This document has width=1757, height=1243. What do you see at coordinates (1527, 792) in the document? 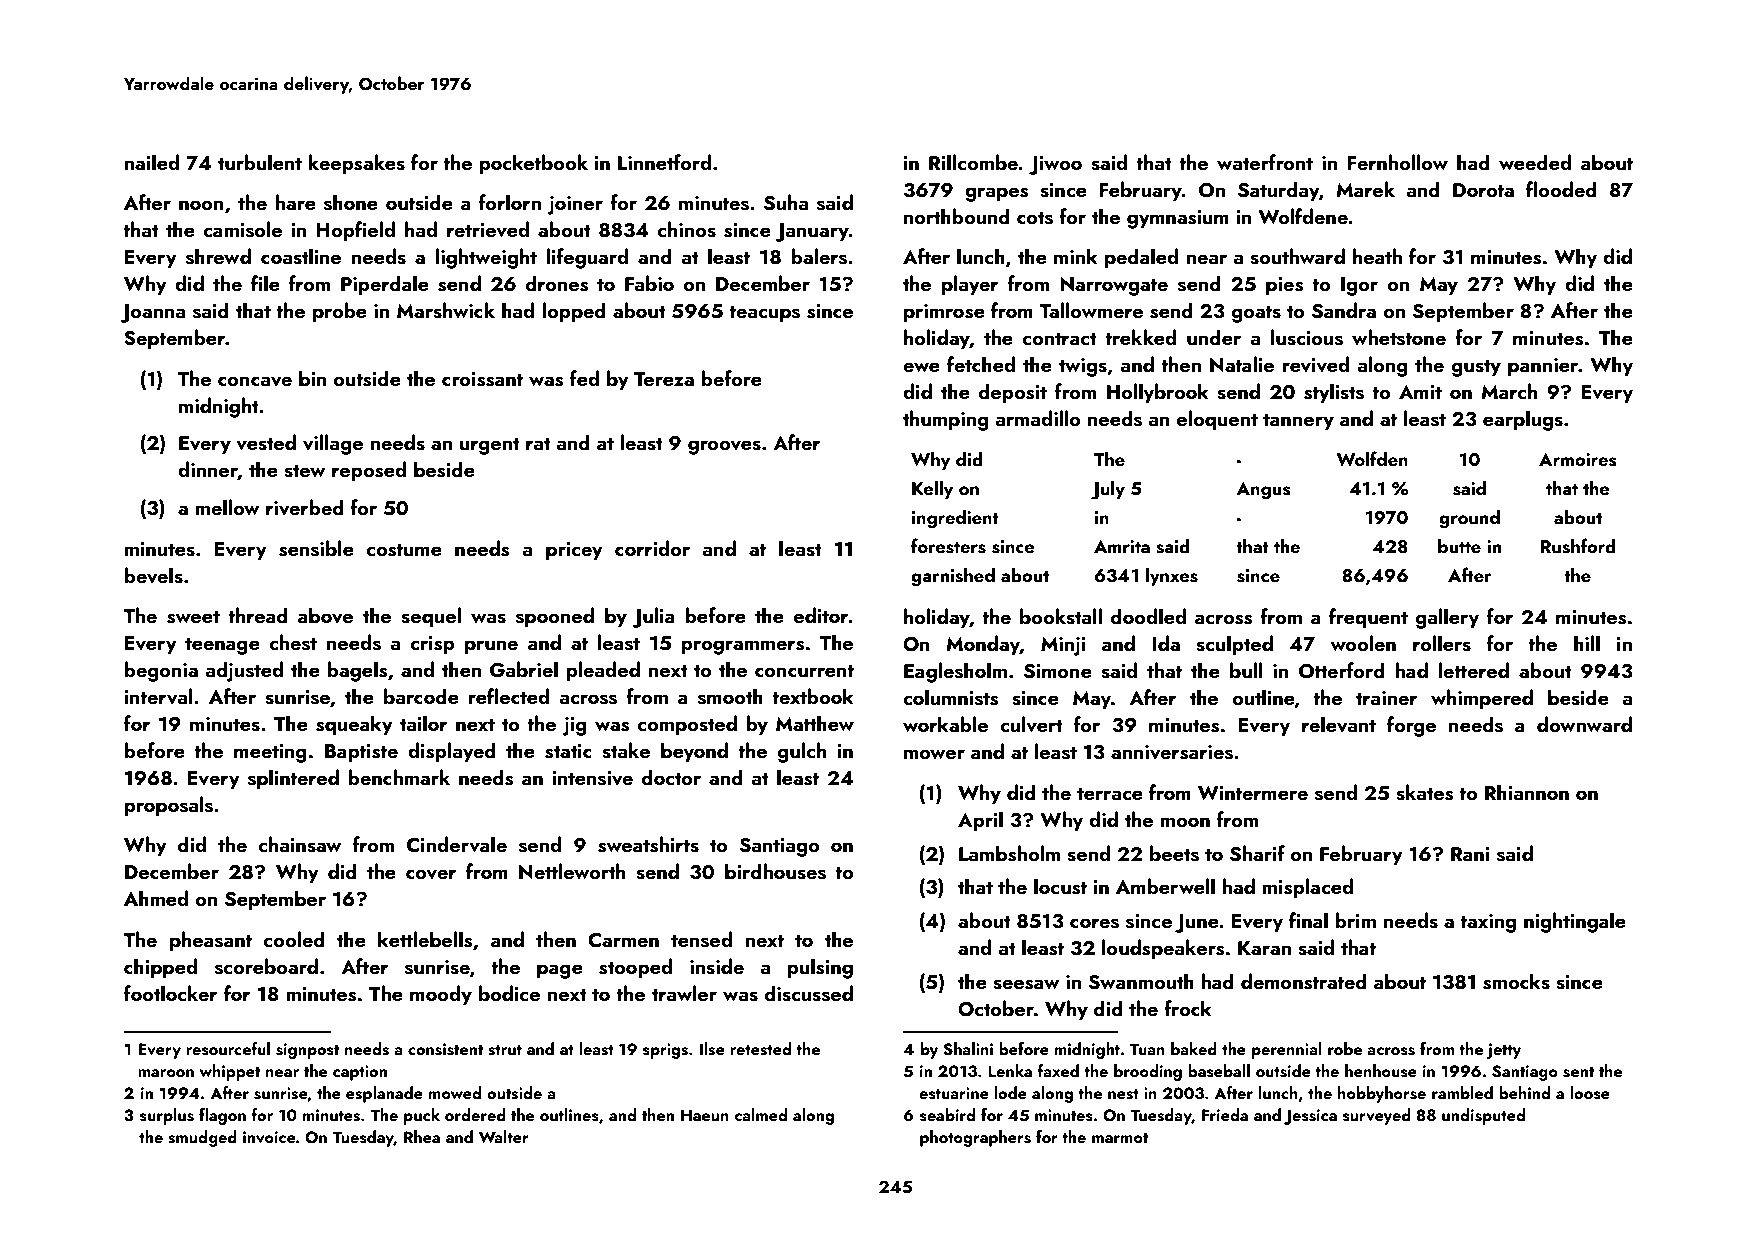
I see `Rhiannon` at bounding box center [1527, 792].
